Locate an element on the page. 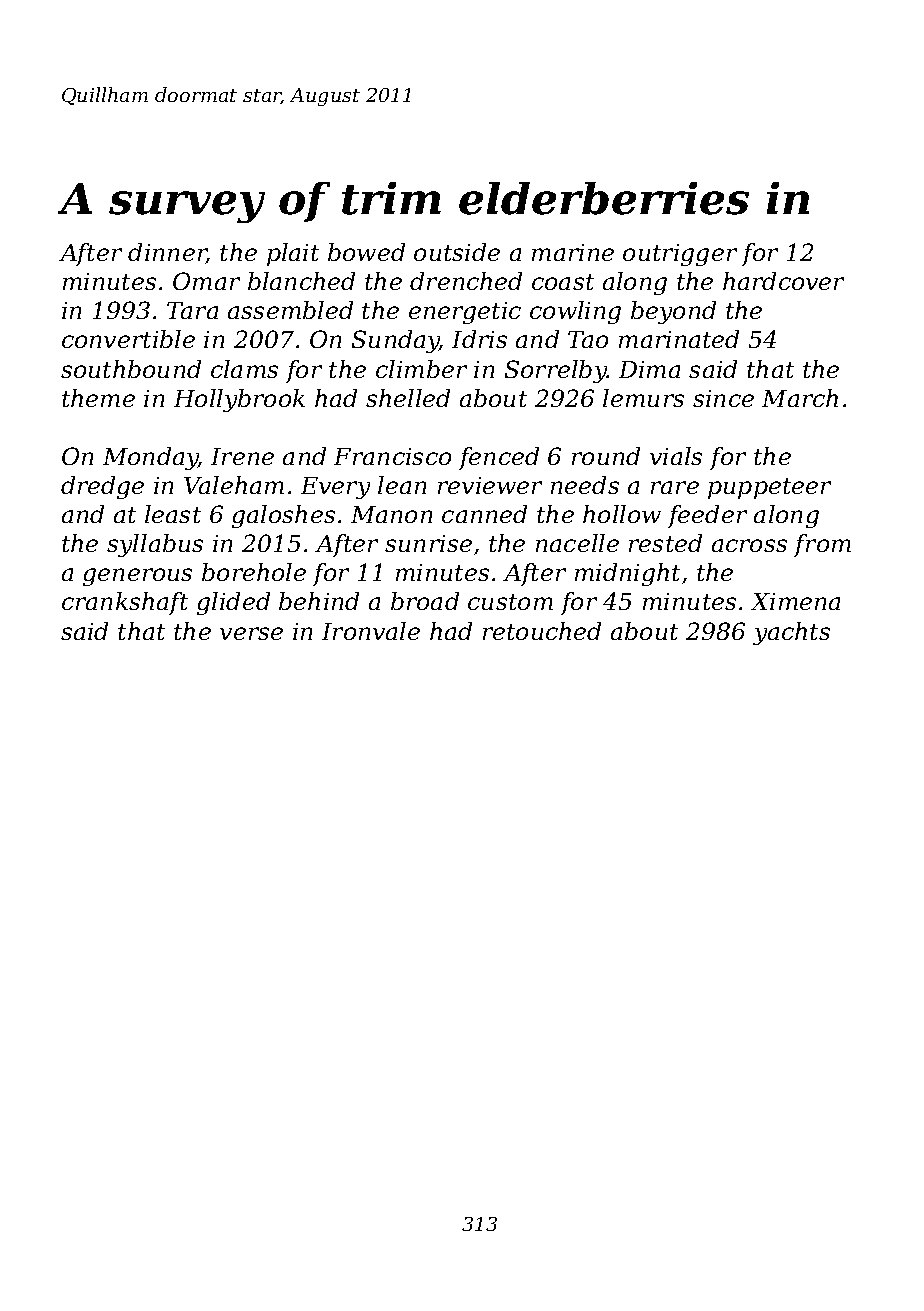 The image size is (924, 1311). beyond is located at coordinates (673, 312).
